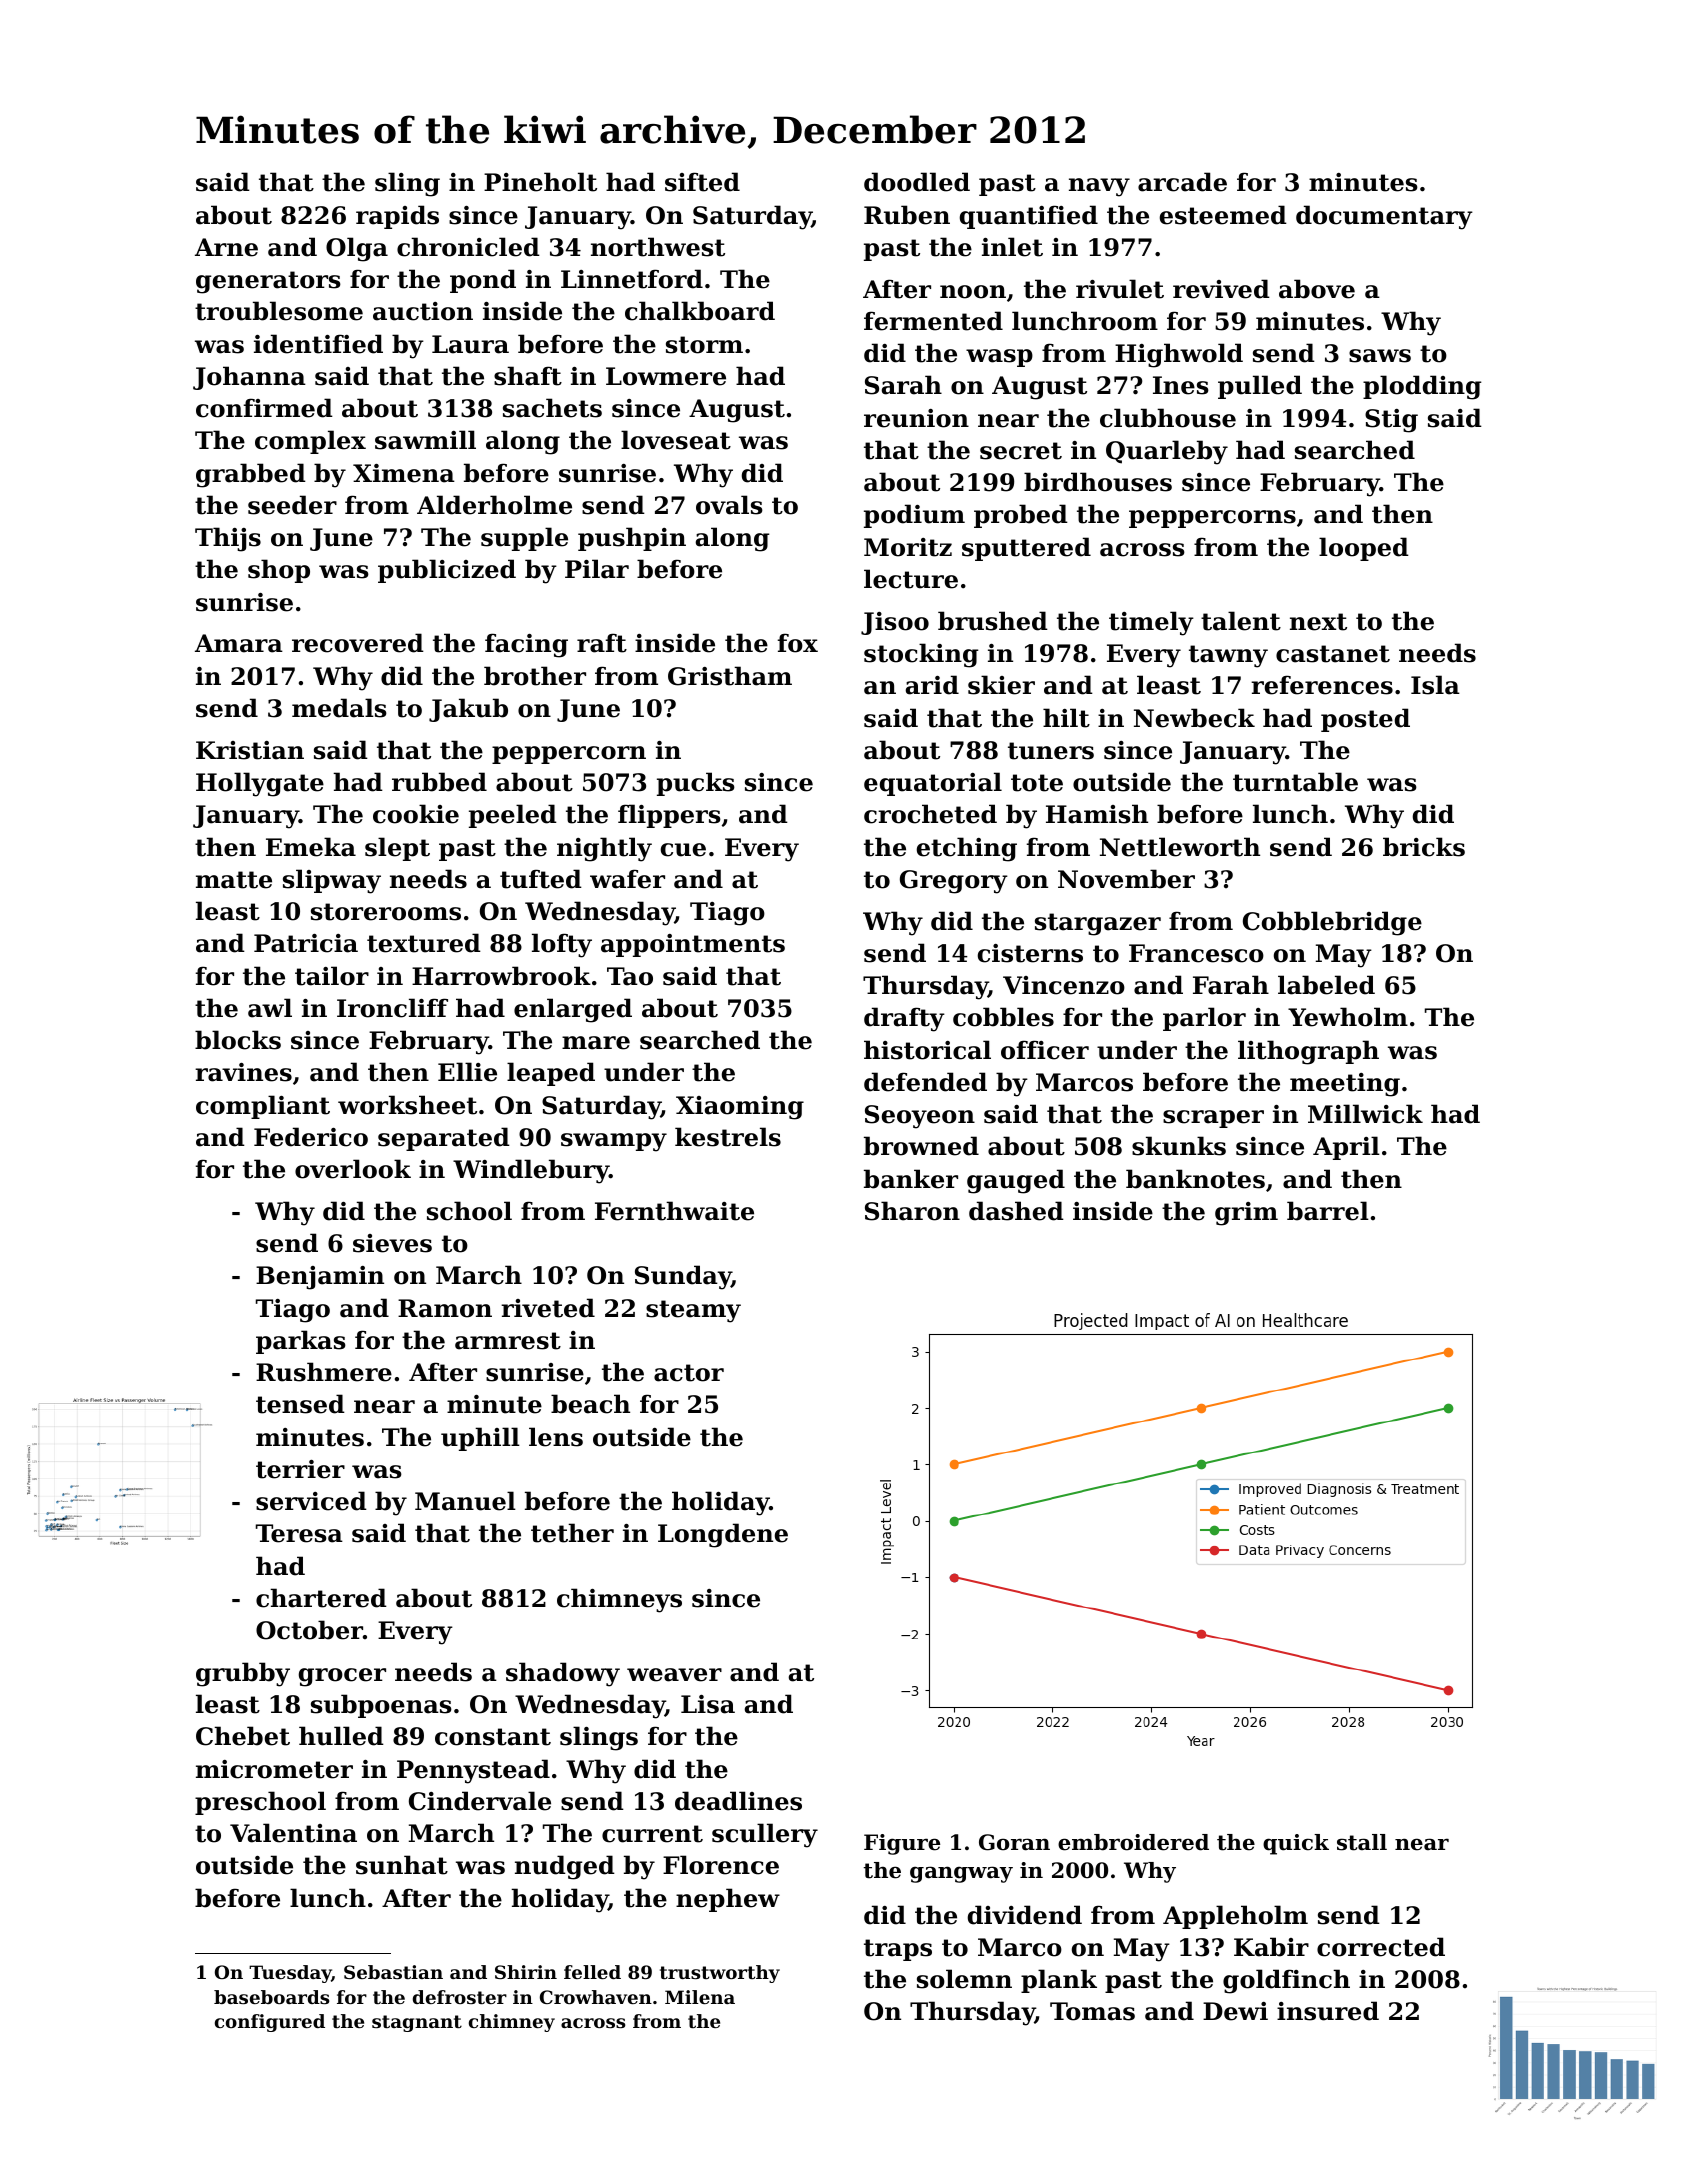 Image resolution: width=1683 pixels, height=2178 pixels. I want to click on embroidered, so click(1133, 1842).
